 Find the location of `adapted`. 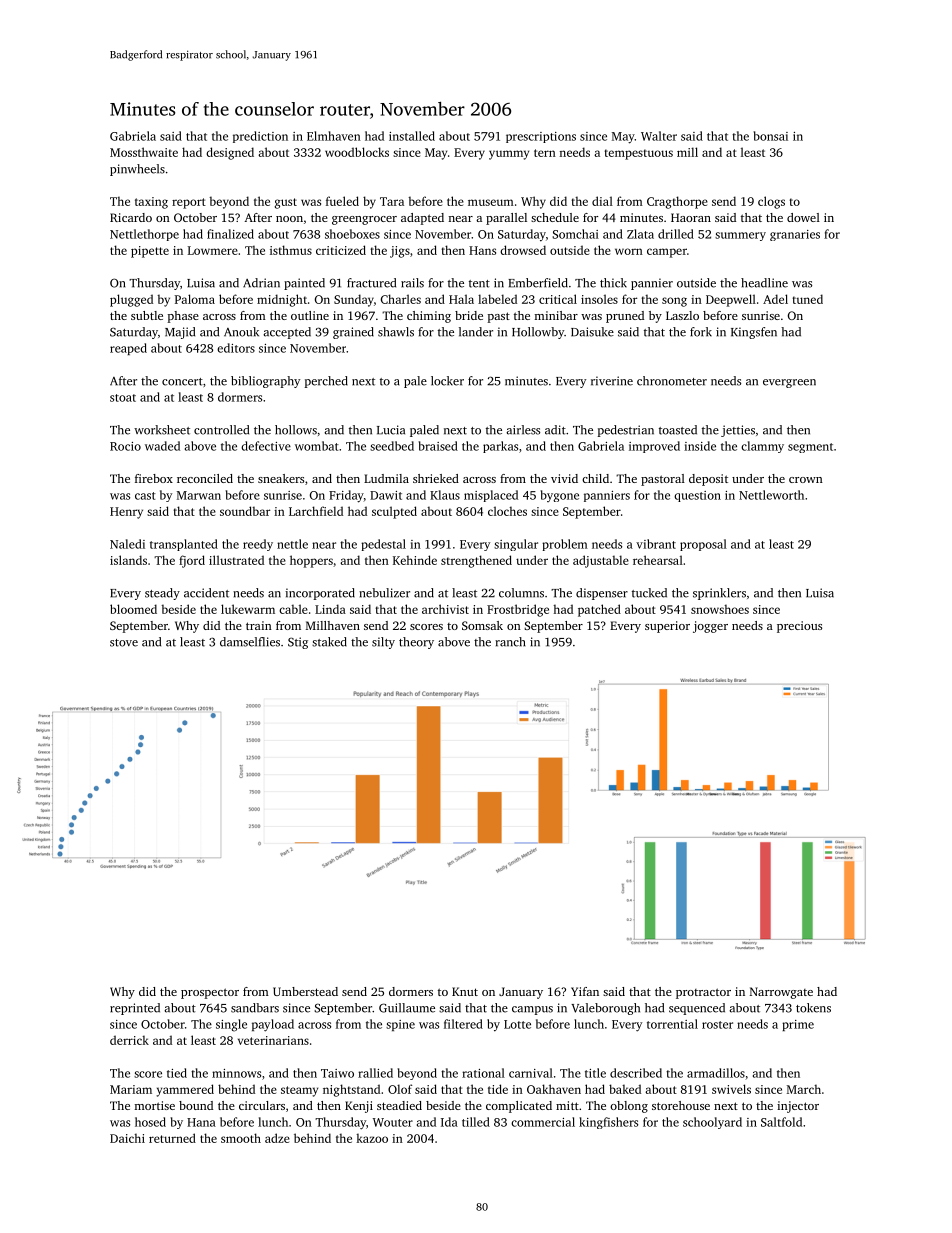

adapted is located at coordinates (422, 219).
